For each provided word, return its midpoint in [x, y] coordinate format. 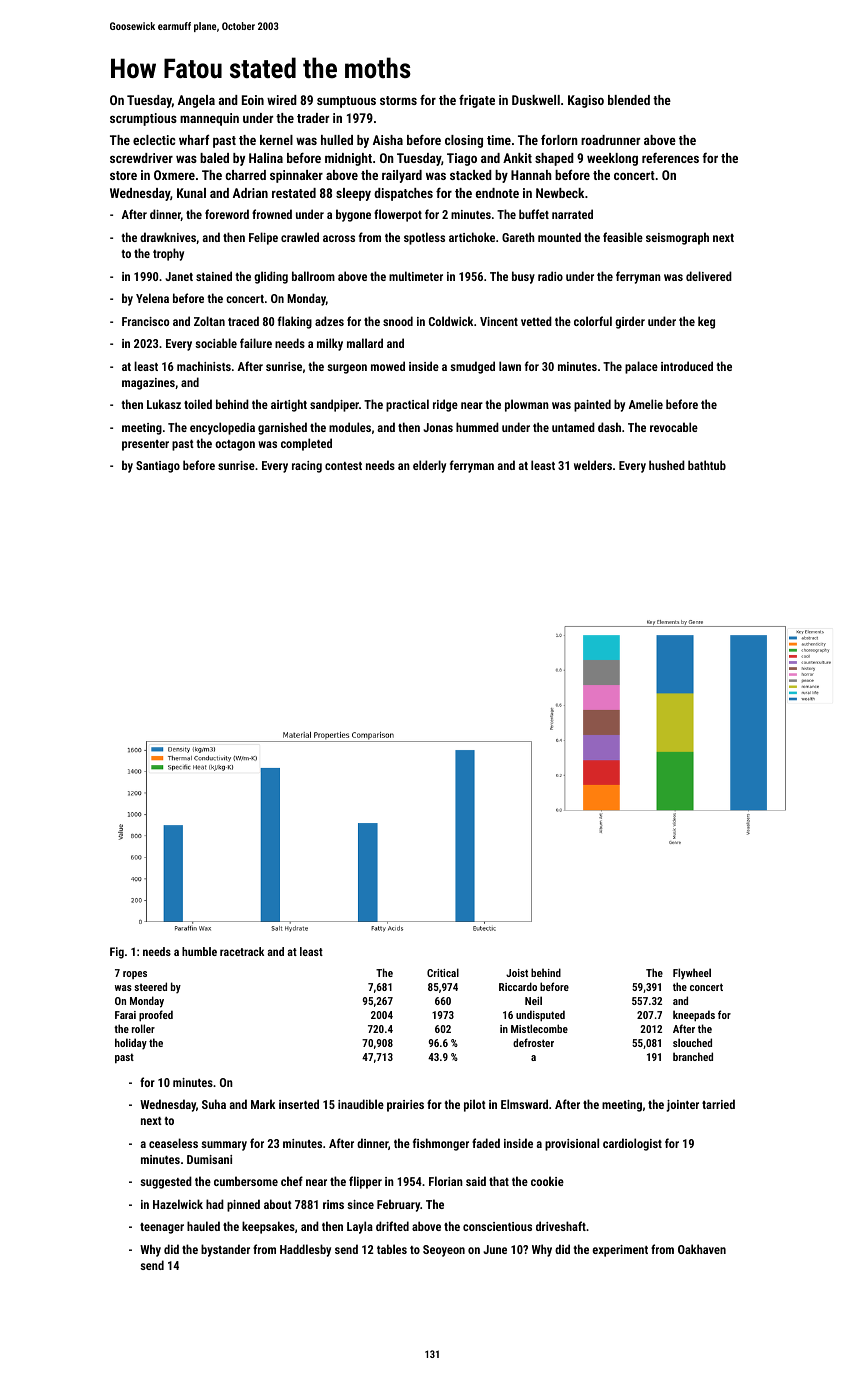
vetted [536, 321]
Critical [443, 972]
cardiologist [632, 1144]
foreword [227, 214]
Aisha [388, 140]
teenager [162, 1228]
